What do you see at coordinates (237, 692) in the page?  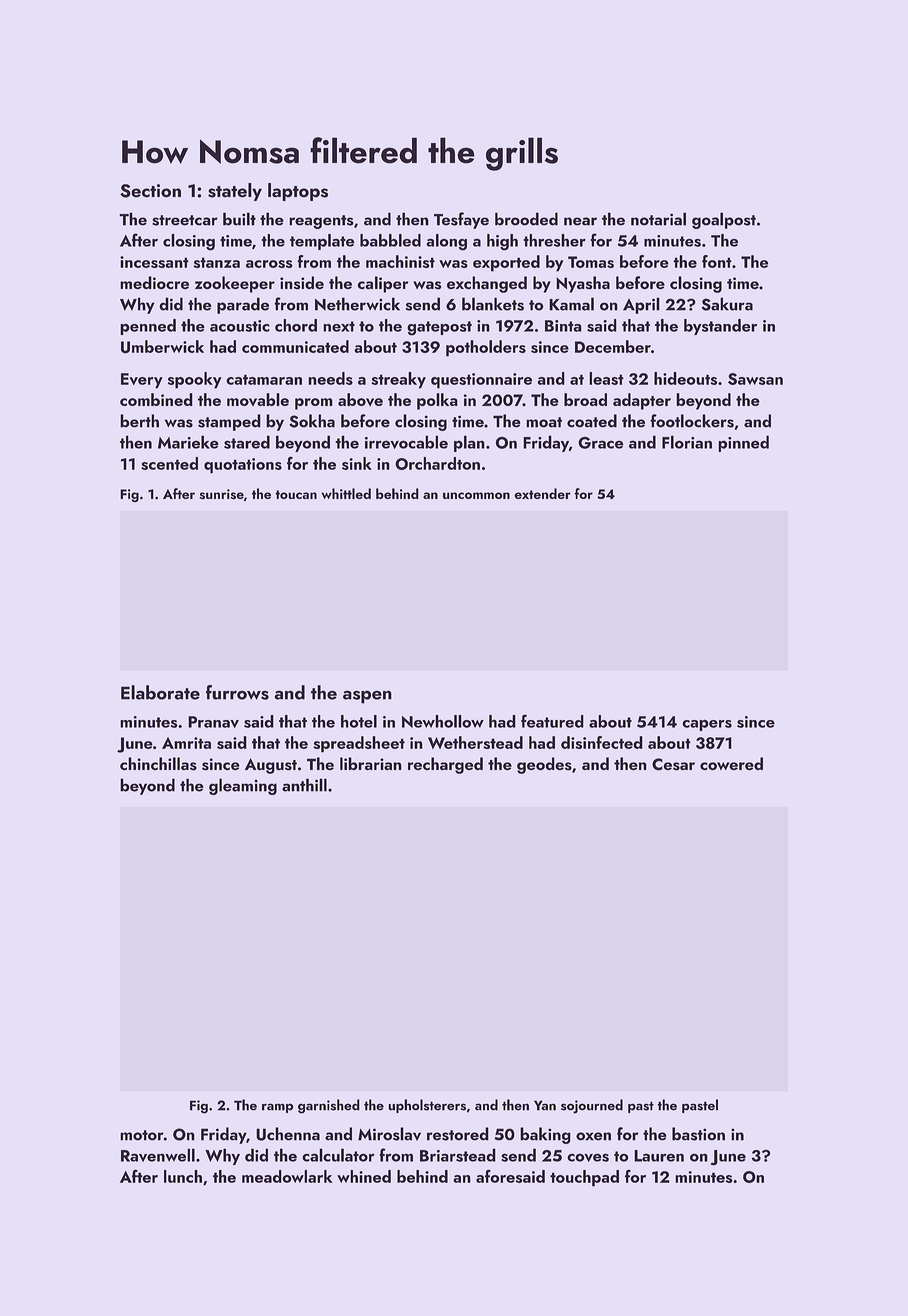 I see `furrows` at bounding box center [237, 692].
